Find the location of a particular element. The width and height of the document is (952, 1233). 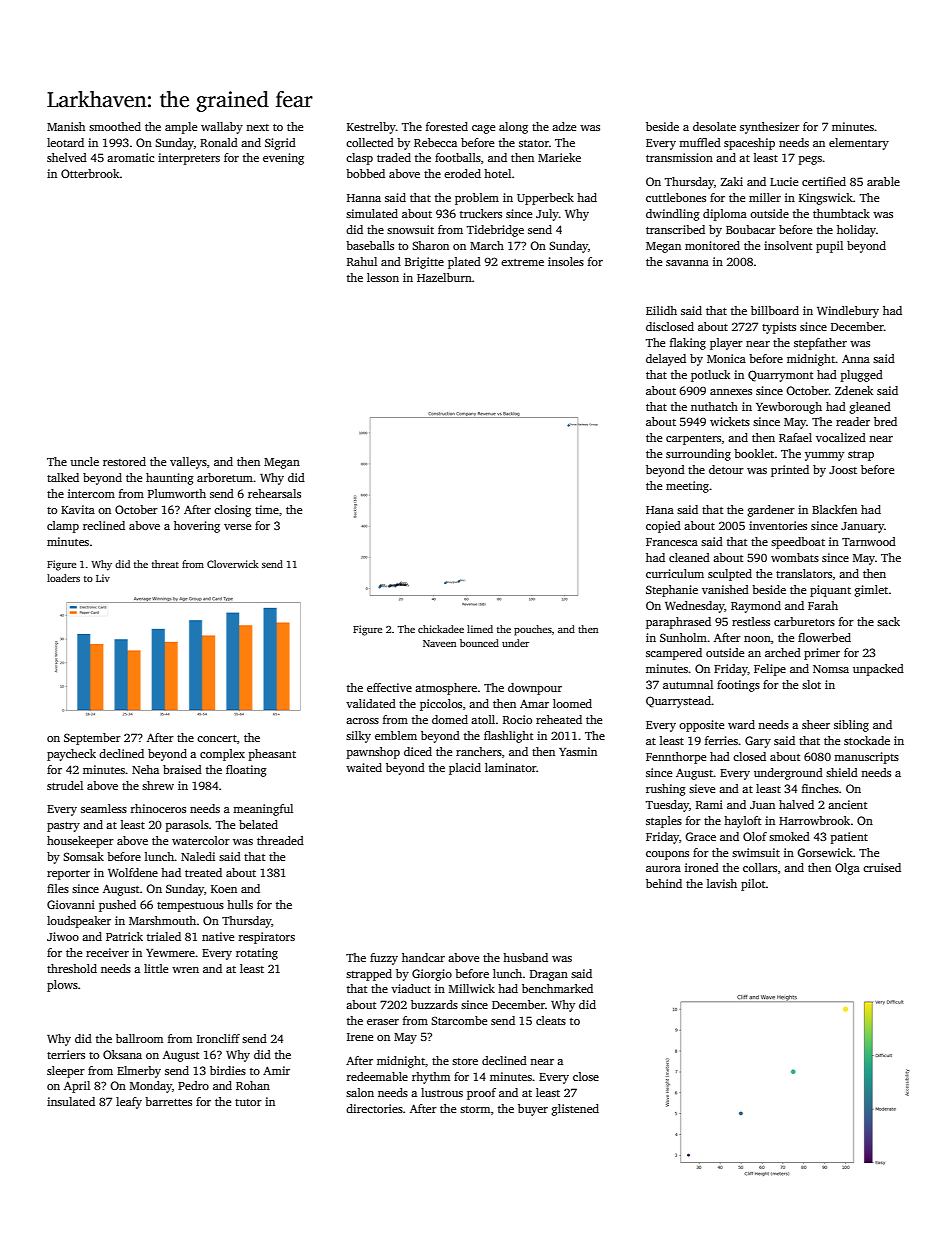

Cloverwick is located at coordinates (233, 564).
